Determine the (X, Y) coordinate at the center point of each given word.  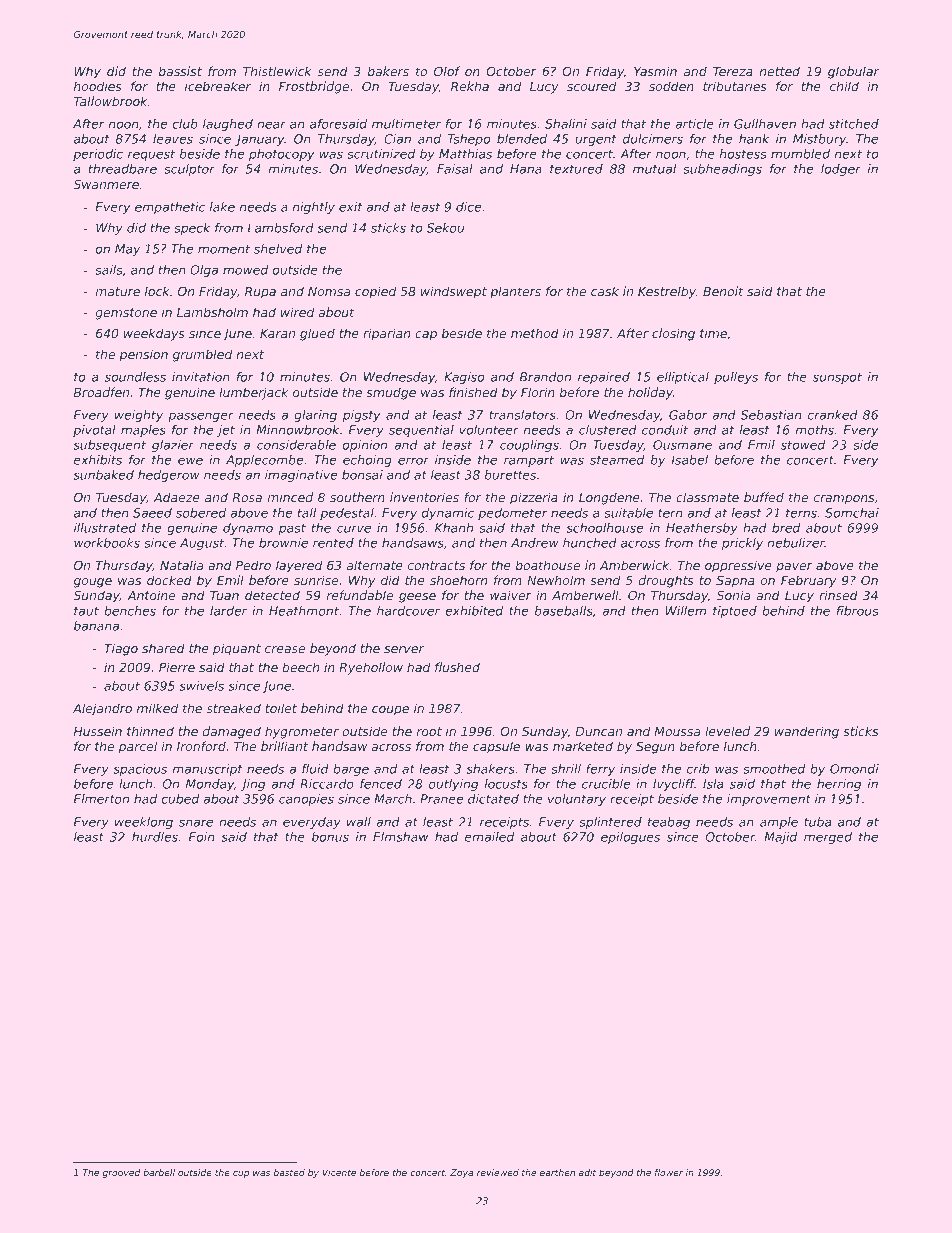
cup (241, 1174)
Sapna (735, 581)
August (202, 544)
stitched (854, 124)
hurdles (155, 837)
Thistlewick (277, 71)
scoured (591, 86)
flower (669, 1172)
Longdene (609, 498)
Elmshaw (400, 837)
